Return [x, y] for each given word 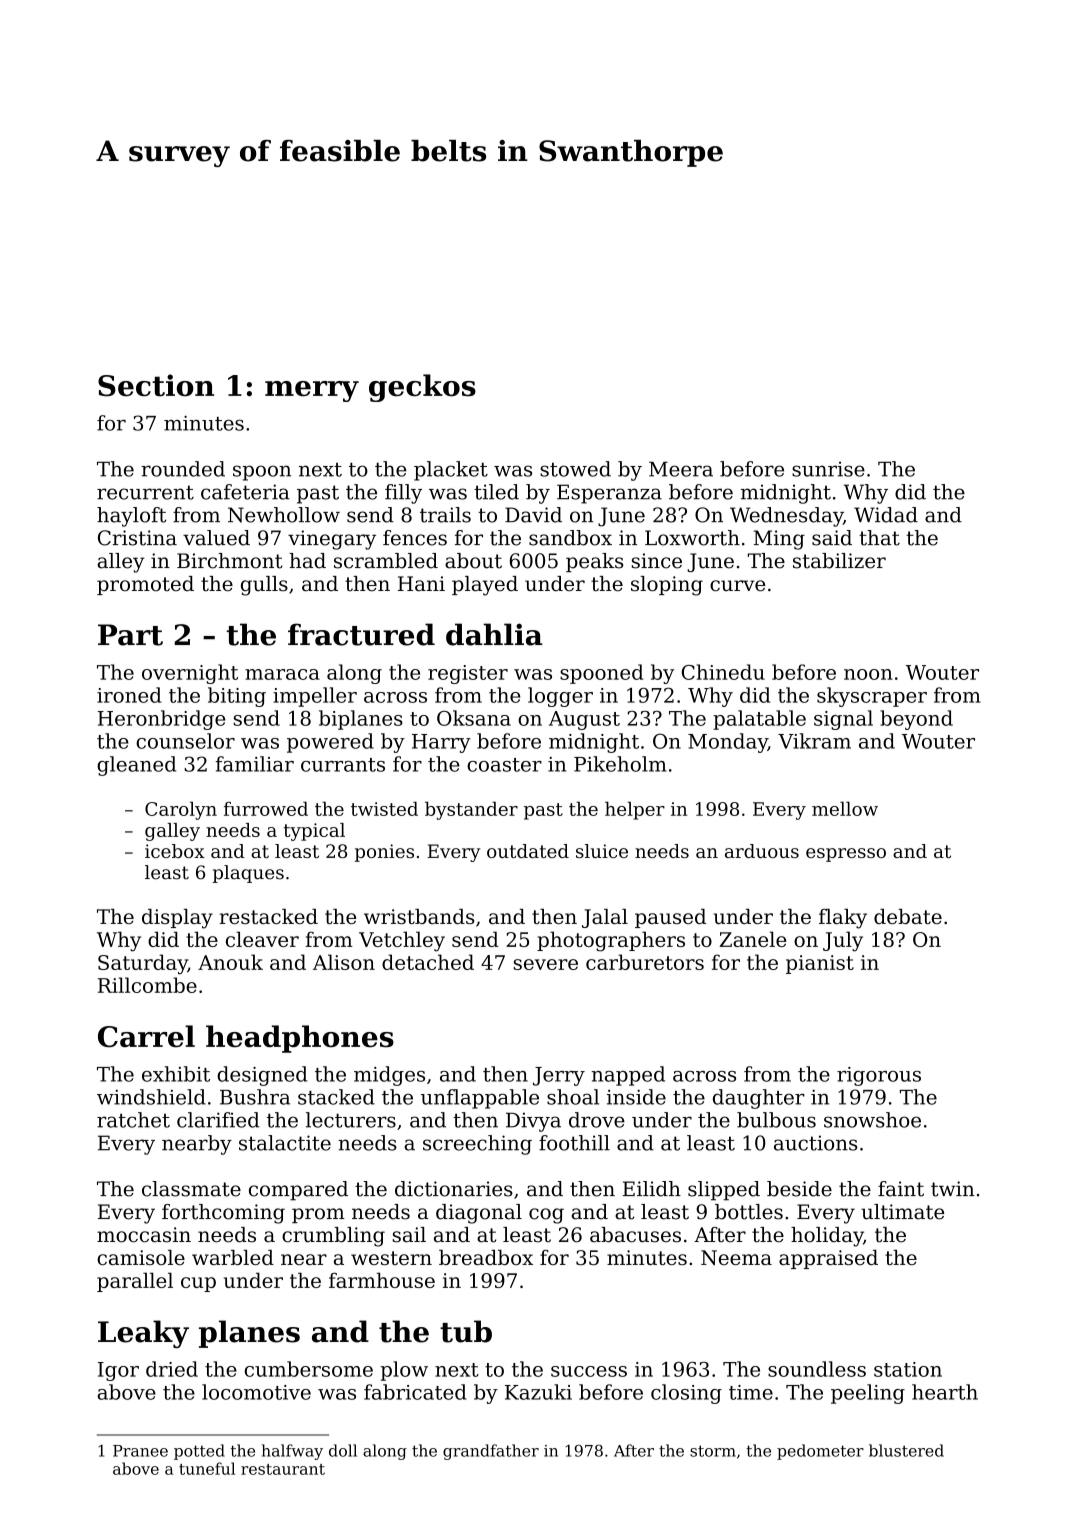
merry [312, 391]
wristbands [419, 916]
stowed [575, 469]
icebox [175, 851]
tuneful [207, 1468]
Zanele [753, 939]
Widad [886, 515]
